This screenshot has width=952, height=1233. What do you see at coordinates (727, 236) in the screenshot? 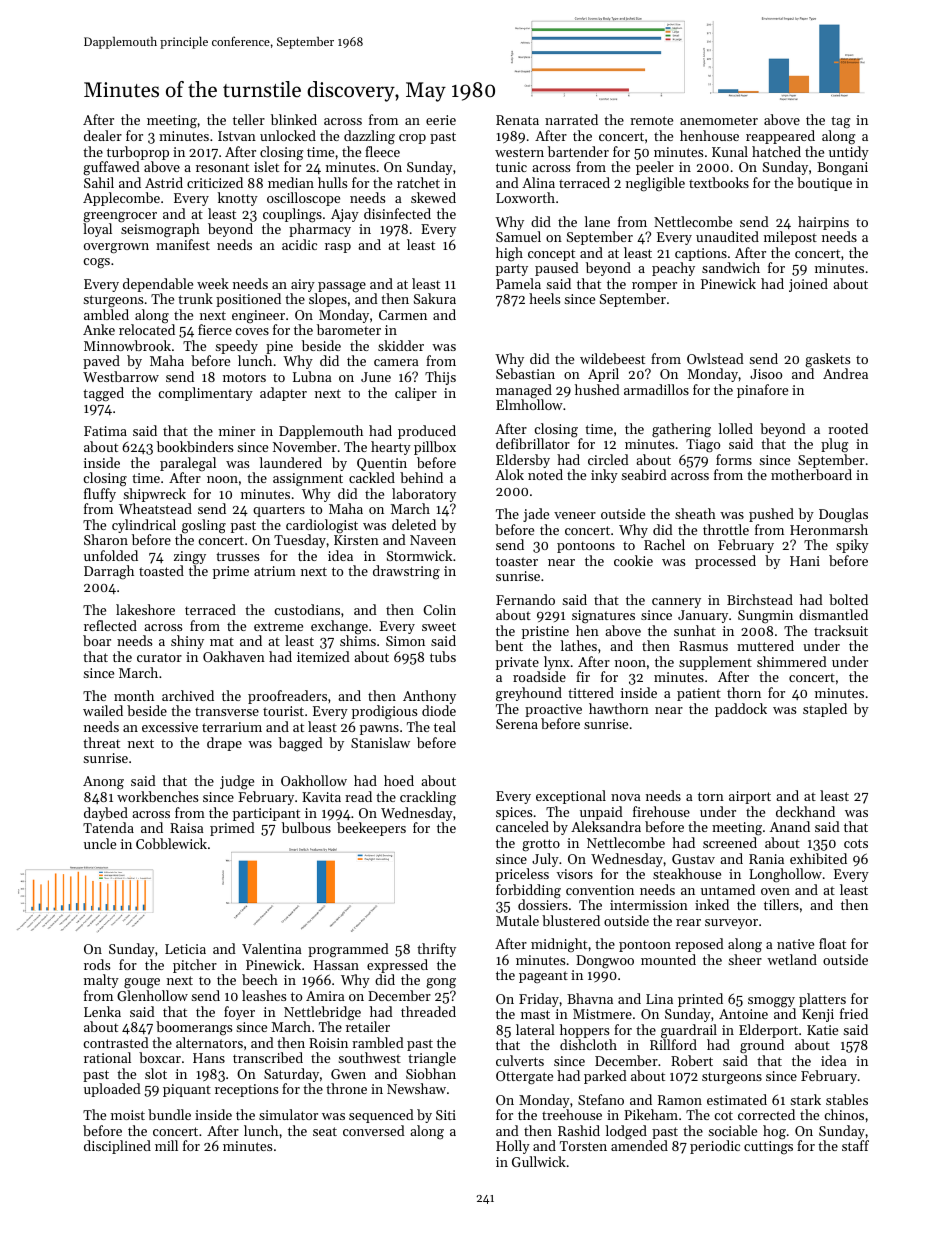
I see `unaudited` at bounding box center [727, 236].
